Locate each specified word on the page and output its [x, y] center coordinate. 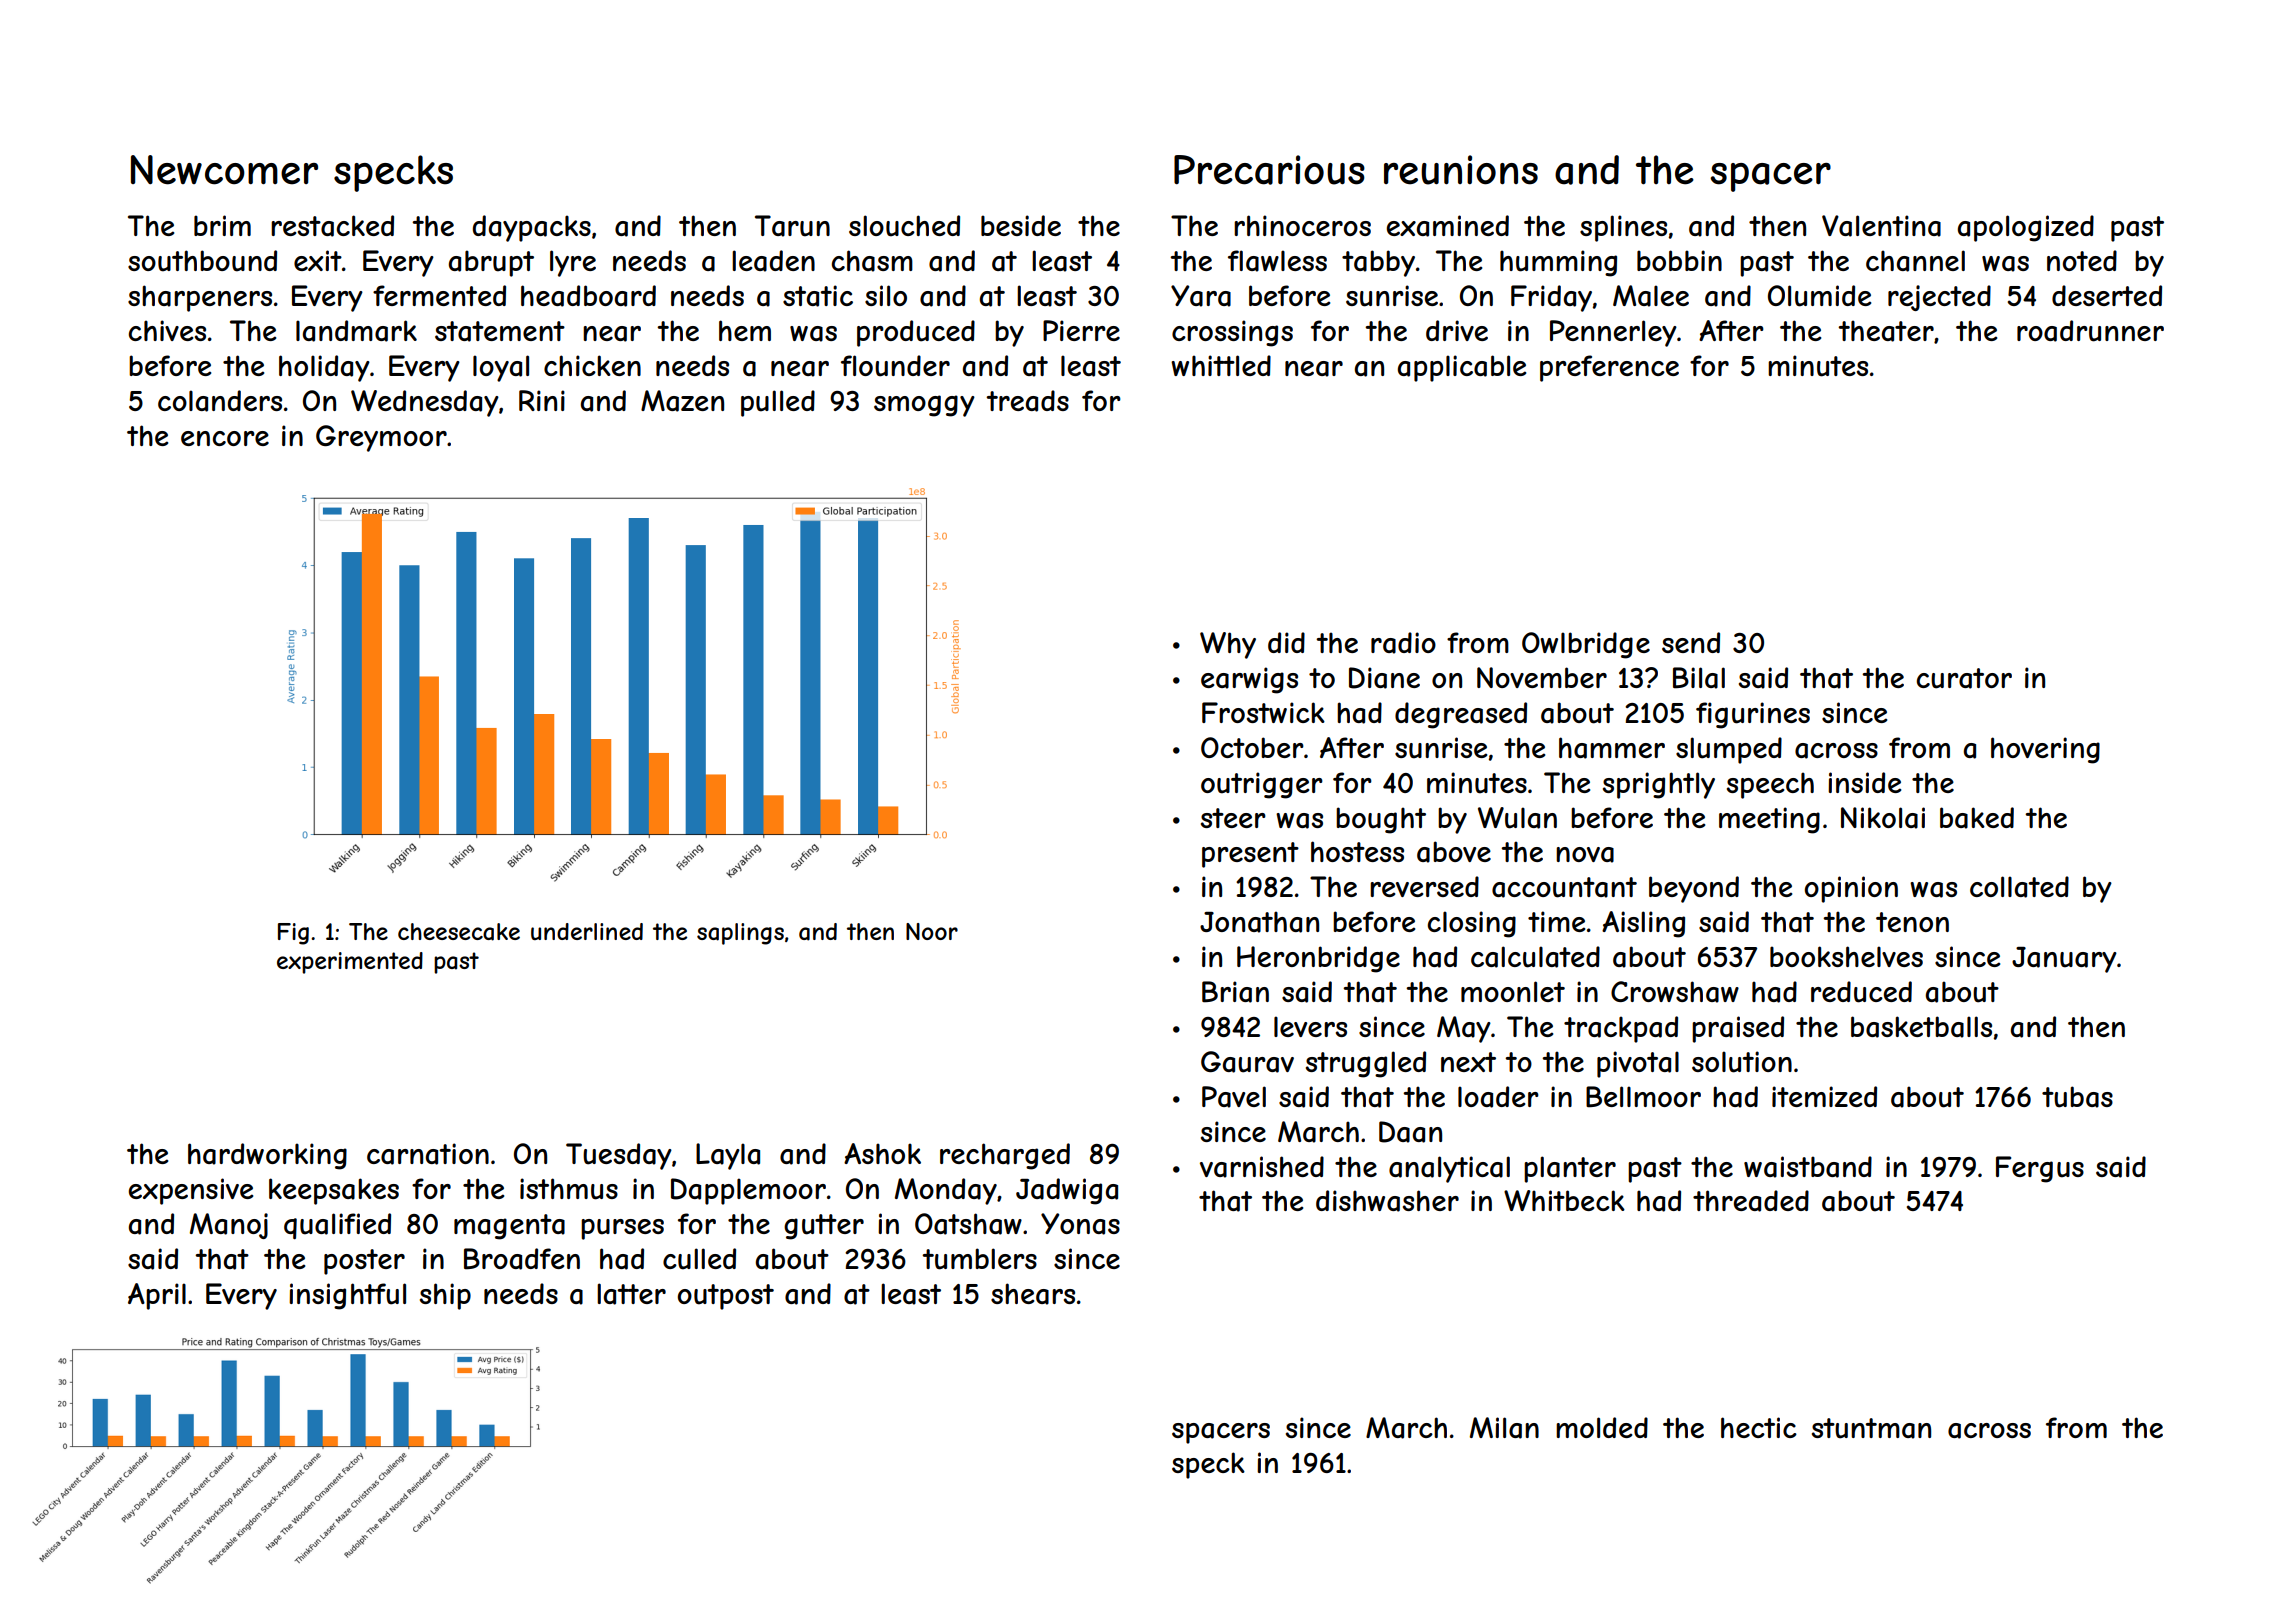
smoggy [924, 406]
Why [1228, 645]
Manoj [229, 1226]
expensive [191, 1191]
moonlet [1513, 991]
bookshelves [1846, 956]
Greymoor [381, 438]
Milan [1504, 1428]
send [1691, 642]
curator [1964, 678]
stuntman [1871, 1428]
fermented [439, 295]
